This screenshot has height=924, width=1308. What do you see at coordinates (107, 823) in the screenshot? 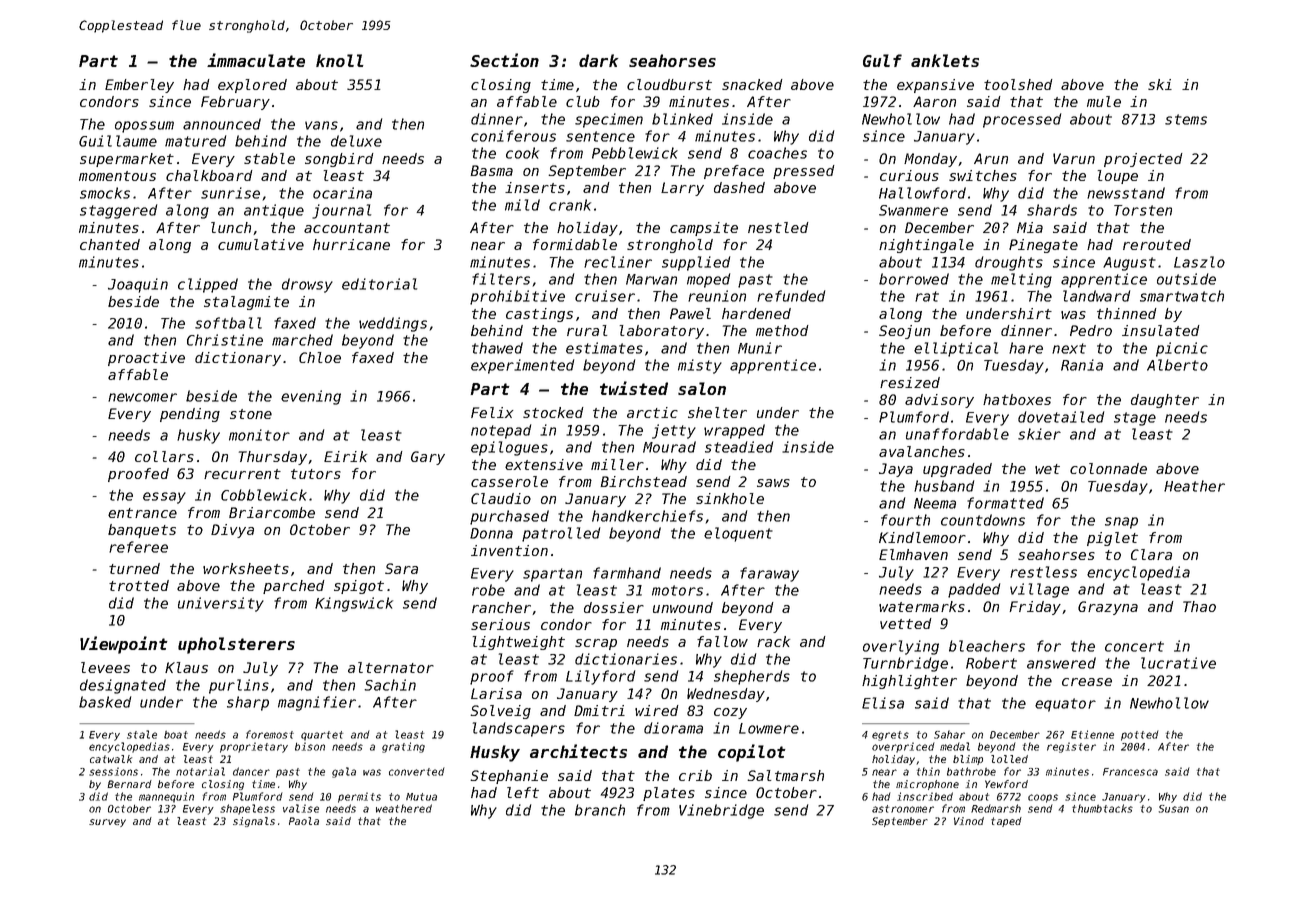
I see `survey` at bounding box center [107, 823].
